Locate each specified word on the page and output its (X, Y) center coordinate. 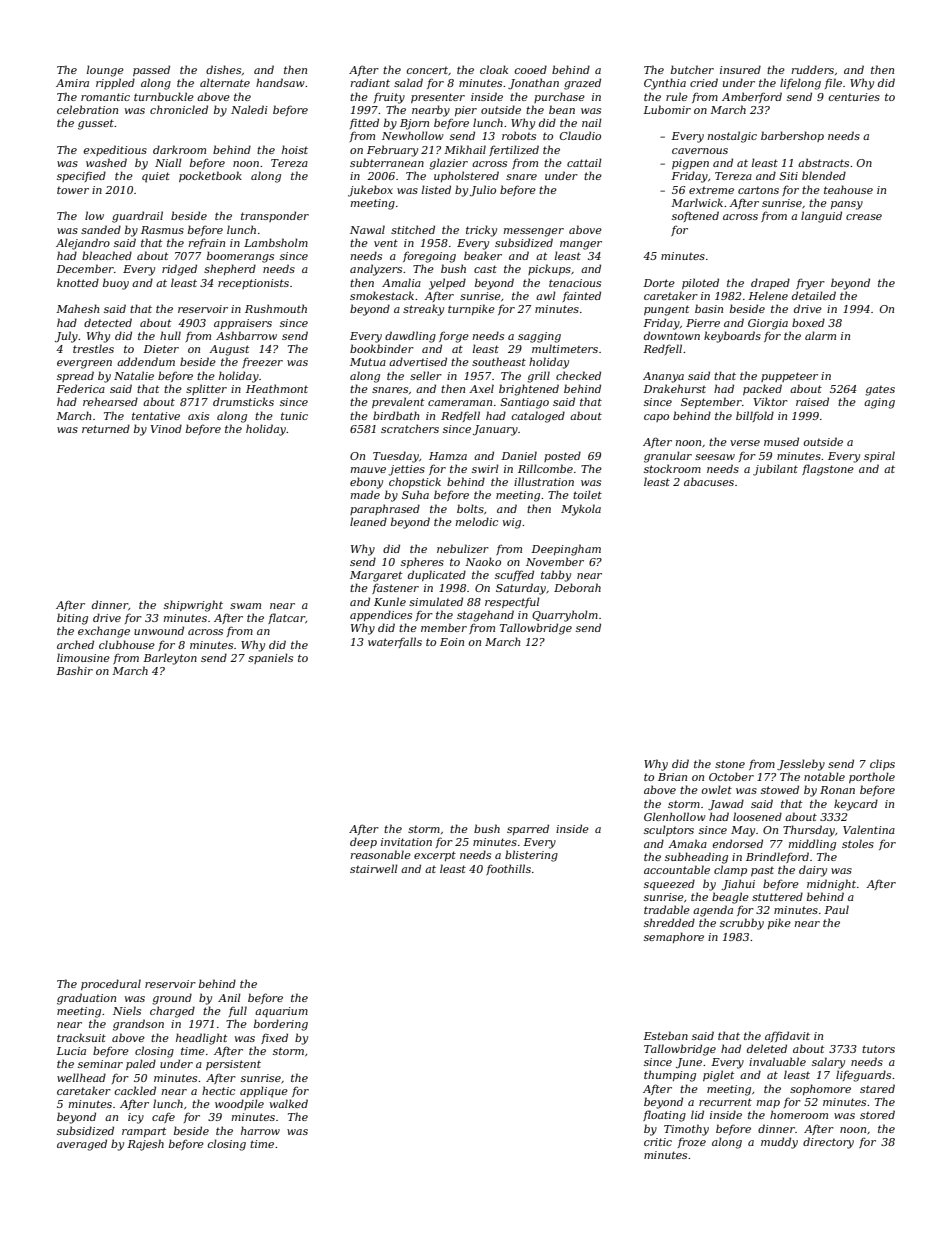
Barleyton (170, 659)
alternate (225, 82)
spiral (879, 456)
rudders (813, 69)
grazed (582, 84)
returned (106, 428)
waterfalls (395, 642)
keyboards (732, 337)
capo (656, 418)
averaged (82, 1145)
